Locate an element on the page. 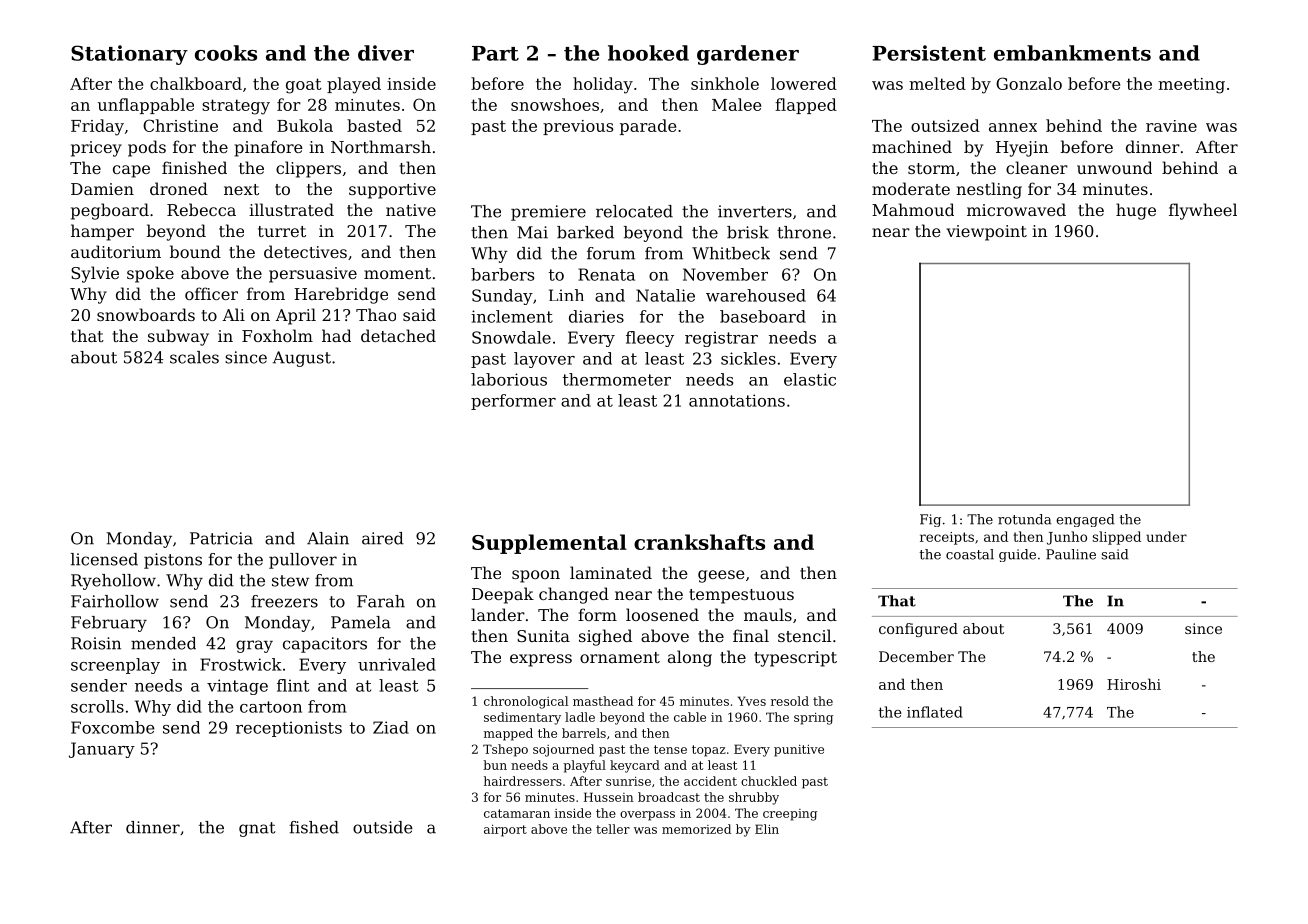 The image size is (1308, 924). vintage is located at coordinates (237, 687).
